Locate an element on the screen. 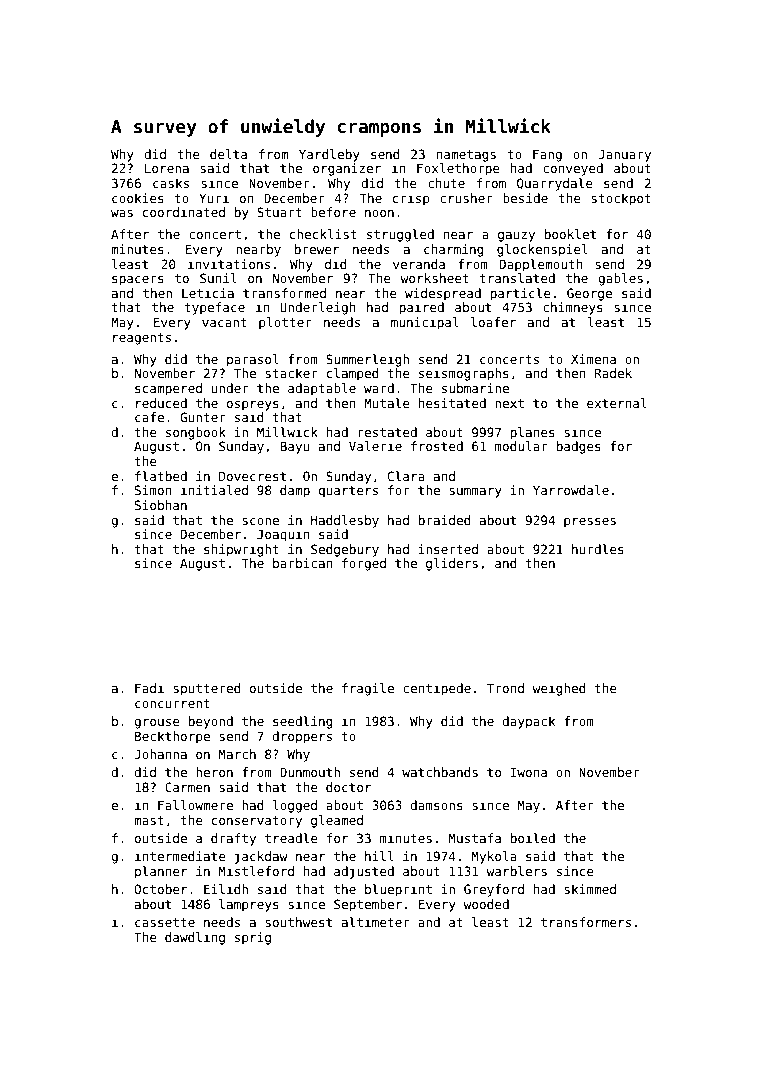 The height and width of the screenshot is (1082, 763). Lorena is located at coordinates (167, 168).
